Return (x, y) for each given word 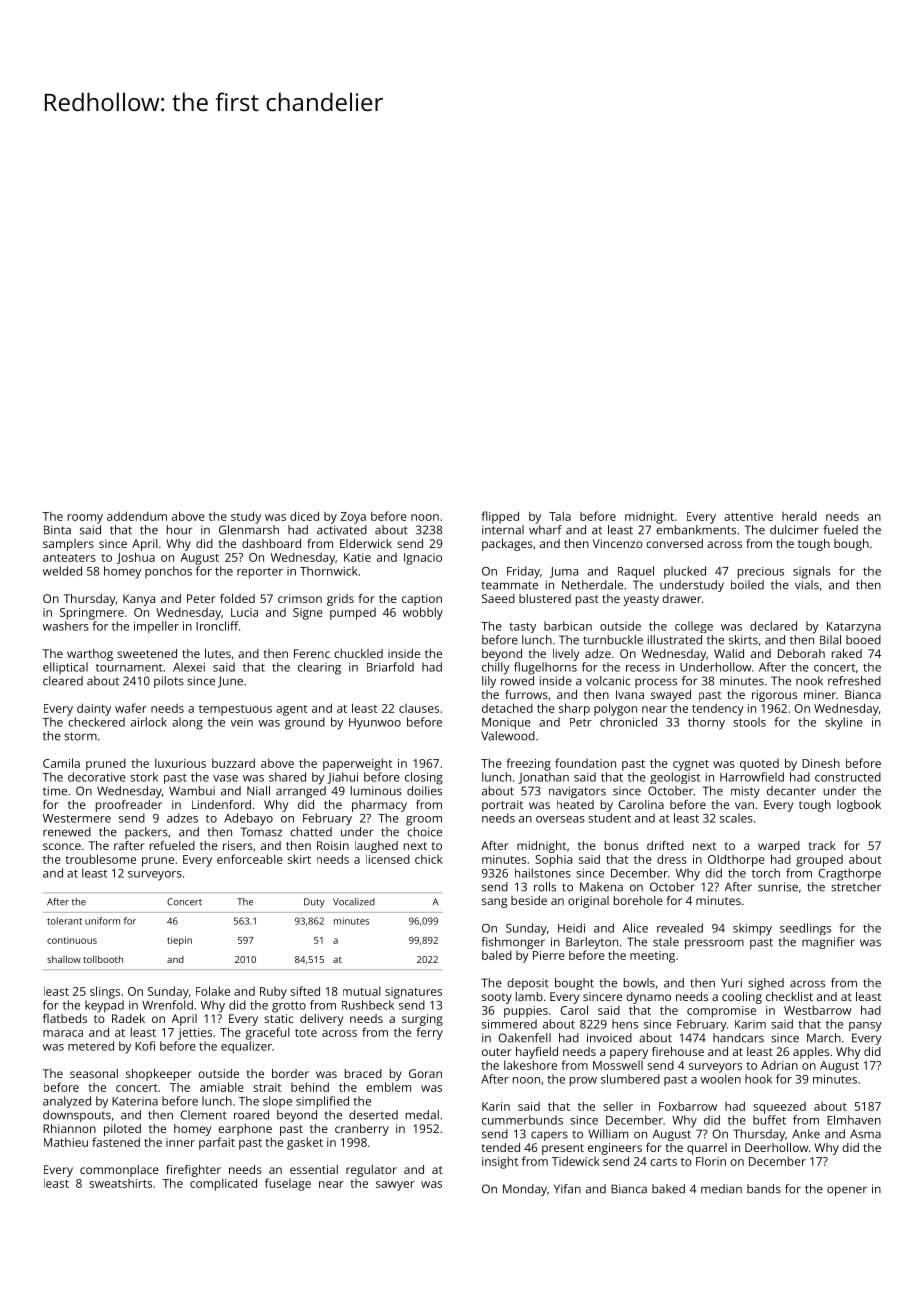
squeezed (779, 1108)
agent (291, 710)
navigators (577, 792)
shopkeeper (158, 1075)
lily (489, 682)
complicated (223, 1184)
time (55, 791)
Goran (425, 1073)
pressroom (714, 944)
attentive (748, 516)
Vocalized (354, 902)
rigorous (774, 696)
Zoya (353, 518)
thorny (706, 723)
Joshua (136, 558)
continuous (72, 940)
